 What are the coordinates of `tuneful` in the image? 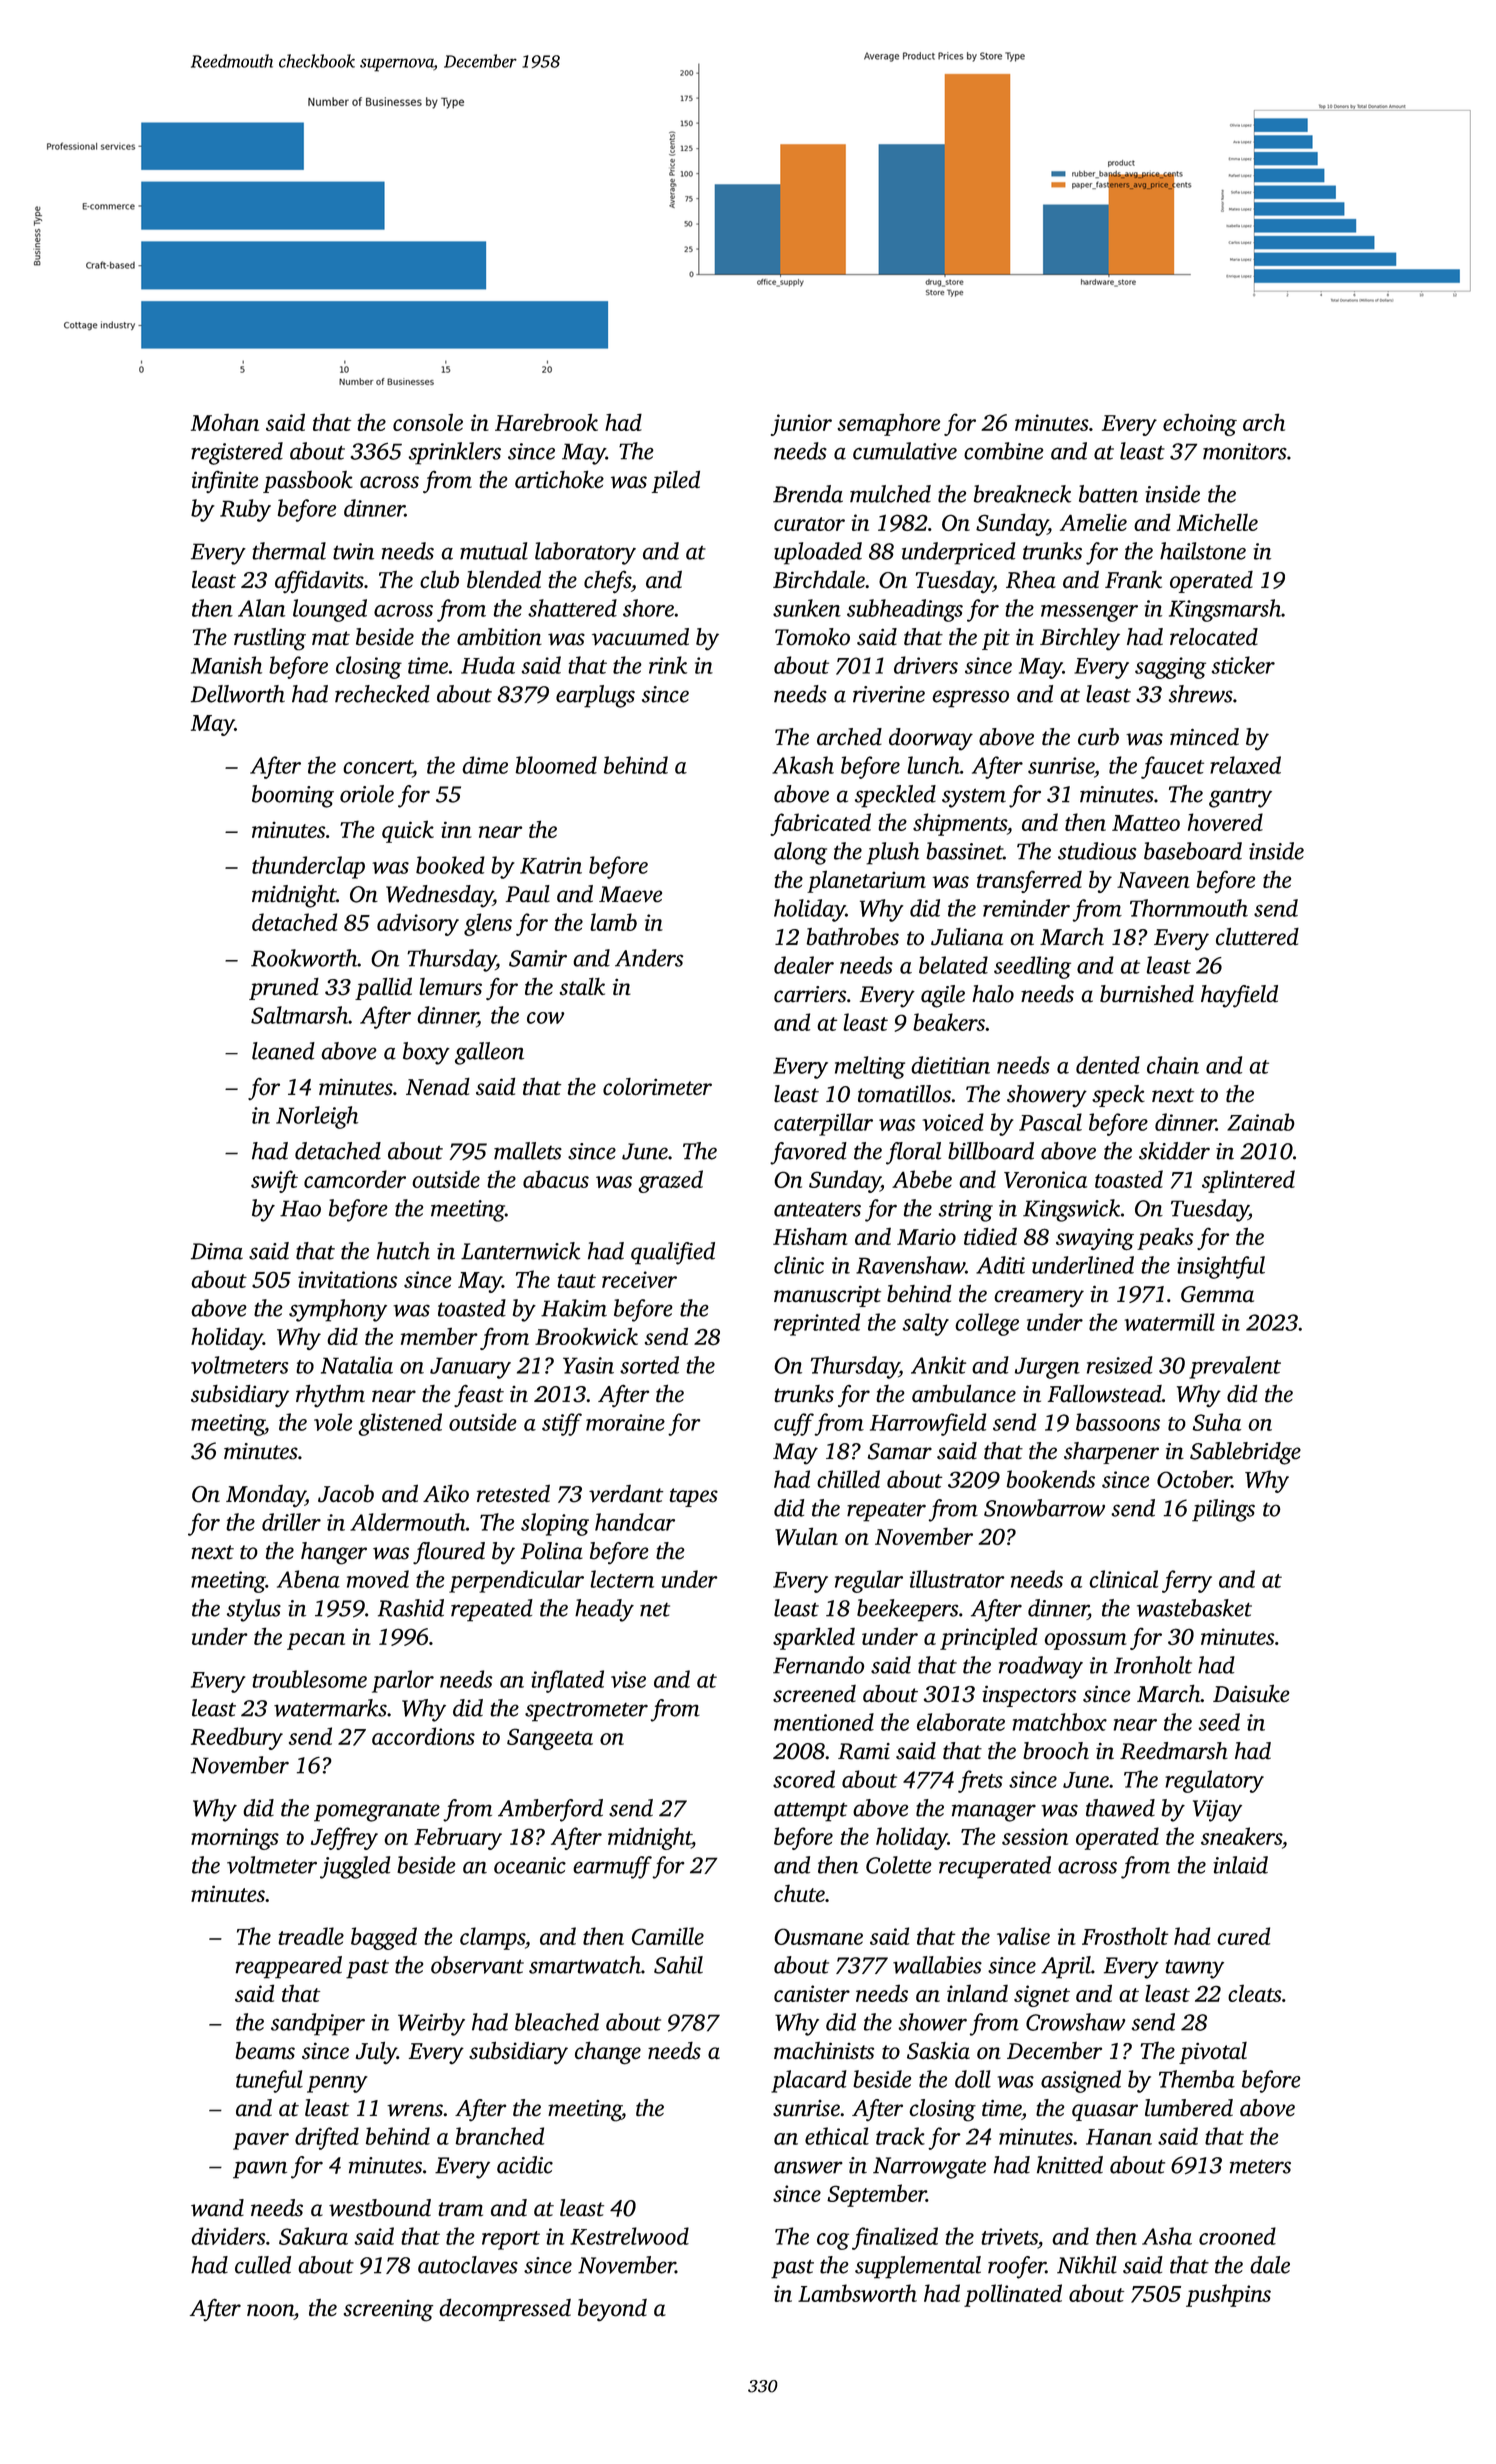 It's located at (269, 2081).
